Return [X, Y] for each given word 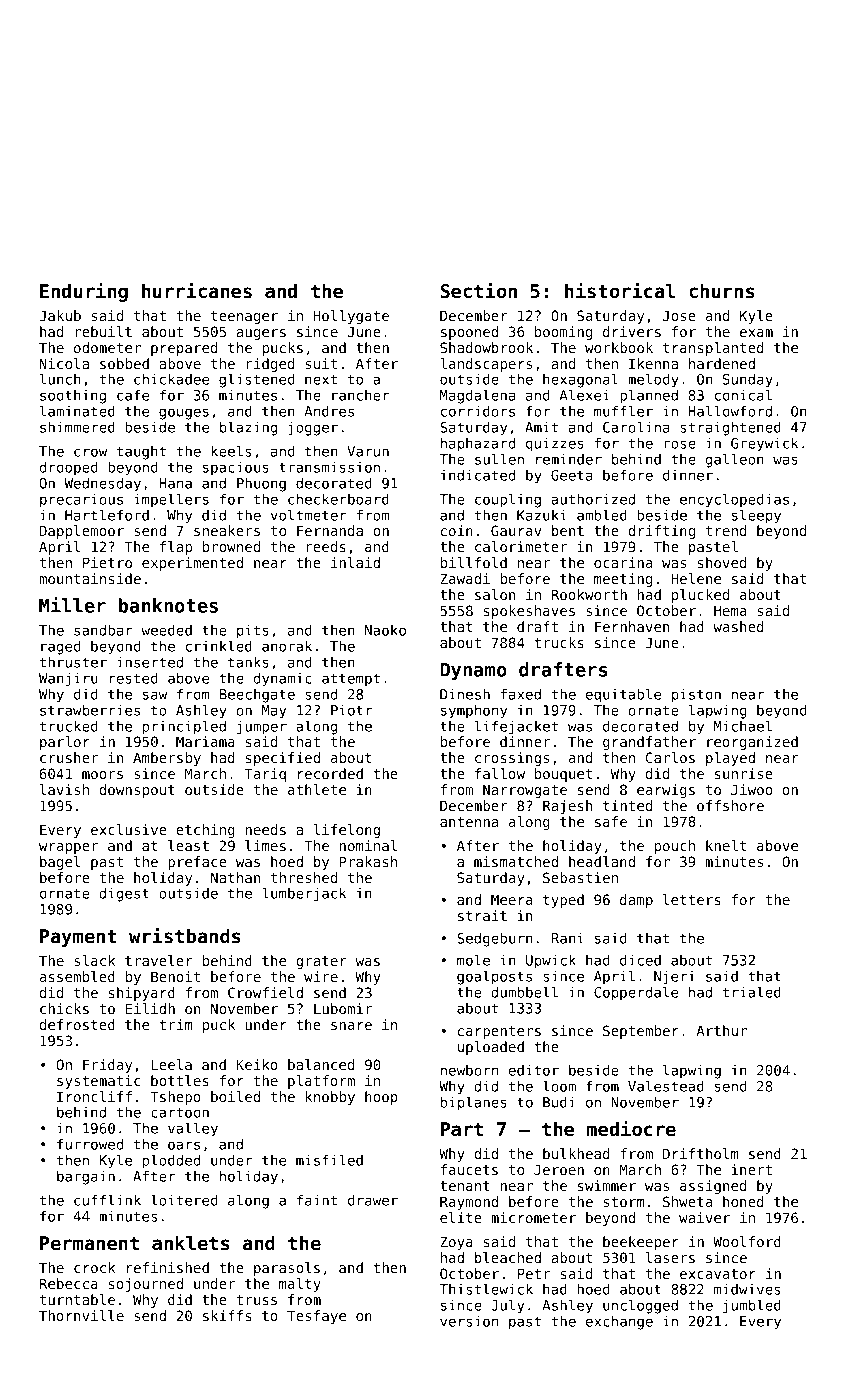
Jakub [60, 315]
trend [726, 530]
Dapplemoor [82, 532]
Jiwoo [752, 789]
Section [478, 290]
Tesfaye [316, 1317]
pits [253, 631]
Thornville [81, 1315]
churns [721, 290]
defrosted [77, 1024]
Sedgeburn [495, 939]
